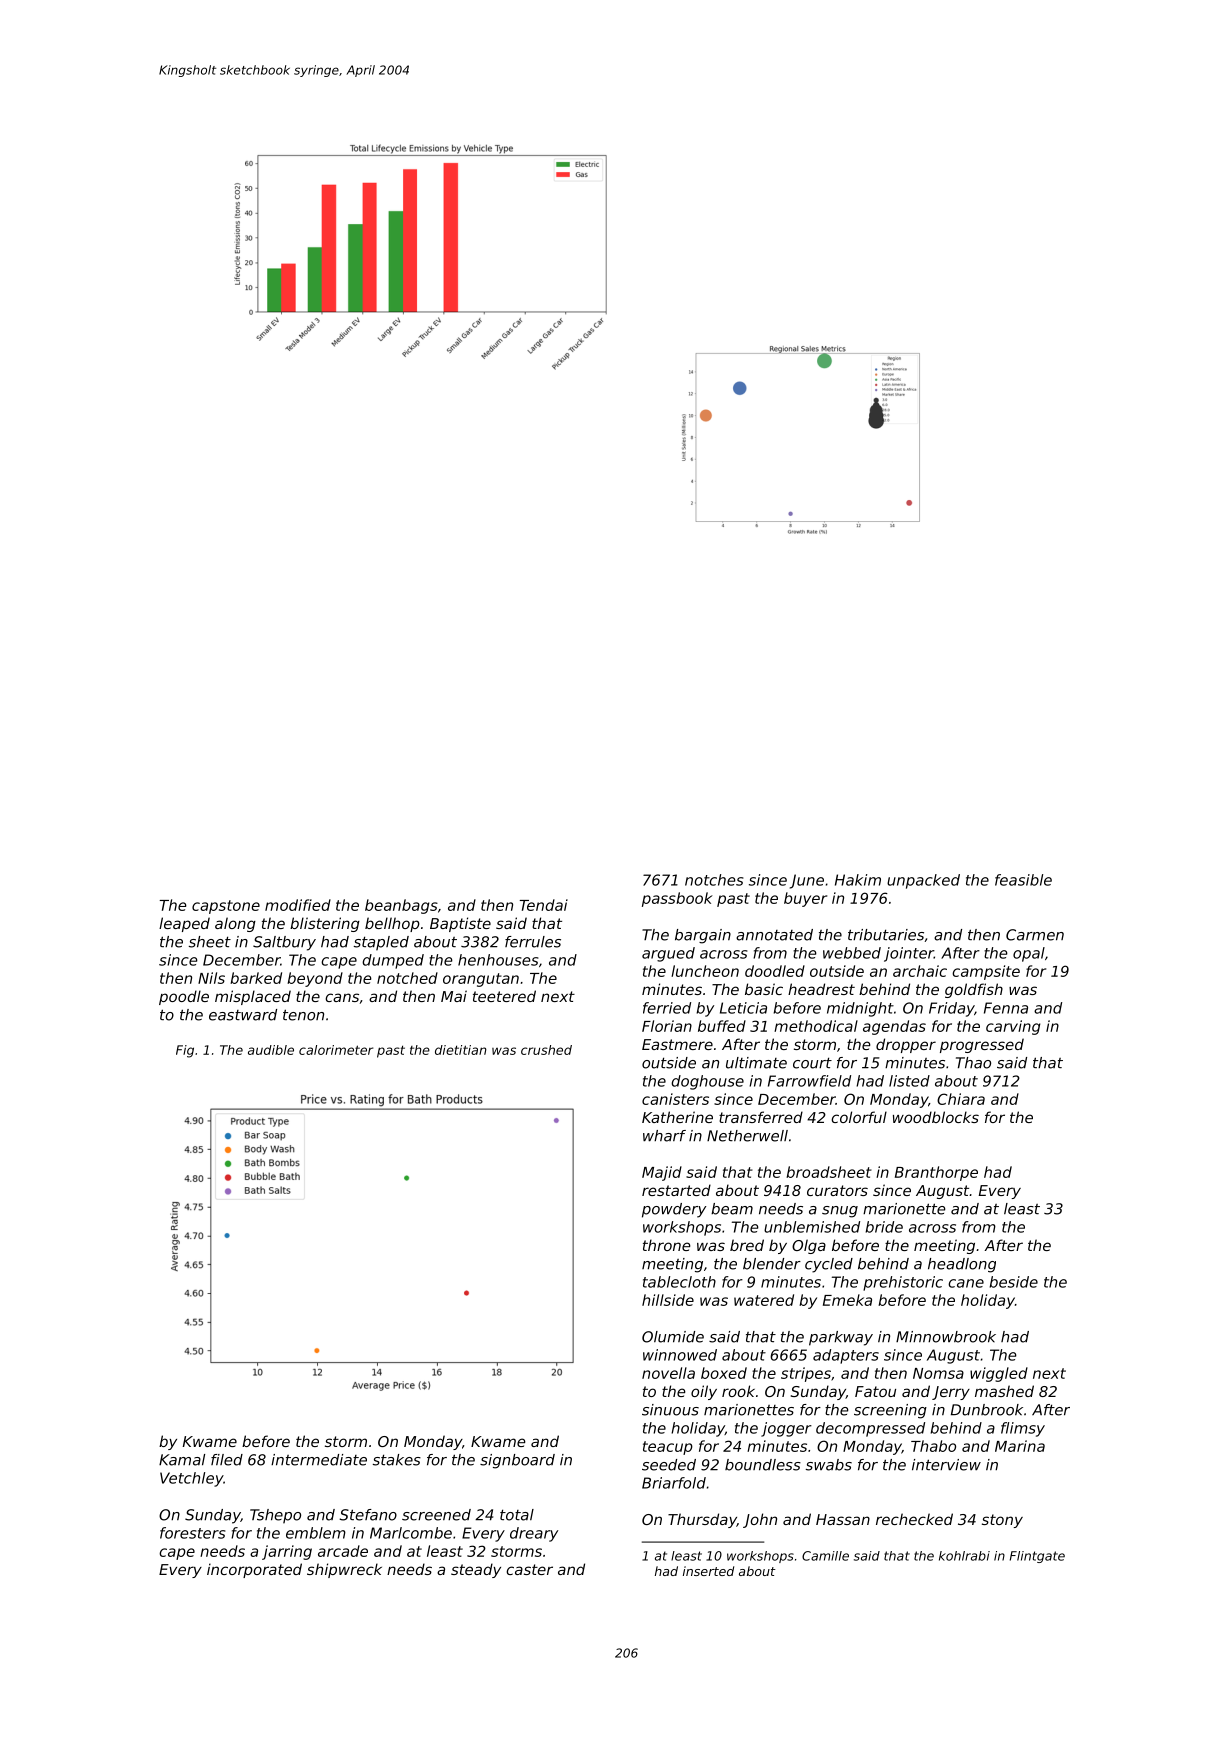  Describe the element at coordinates (546, 1050) in the page. I see `crushed` at that location.
